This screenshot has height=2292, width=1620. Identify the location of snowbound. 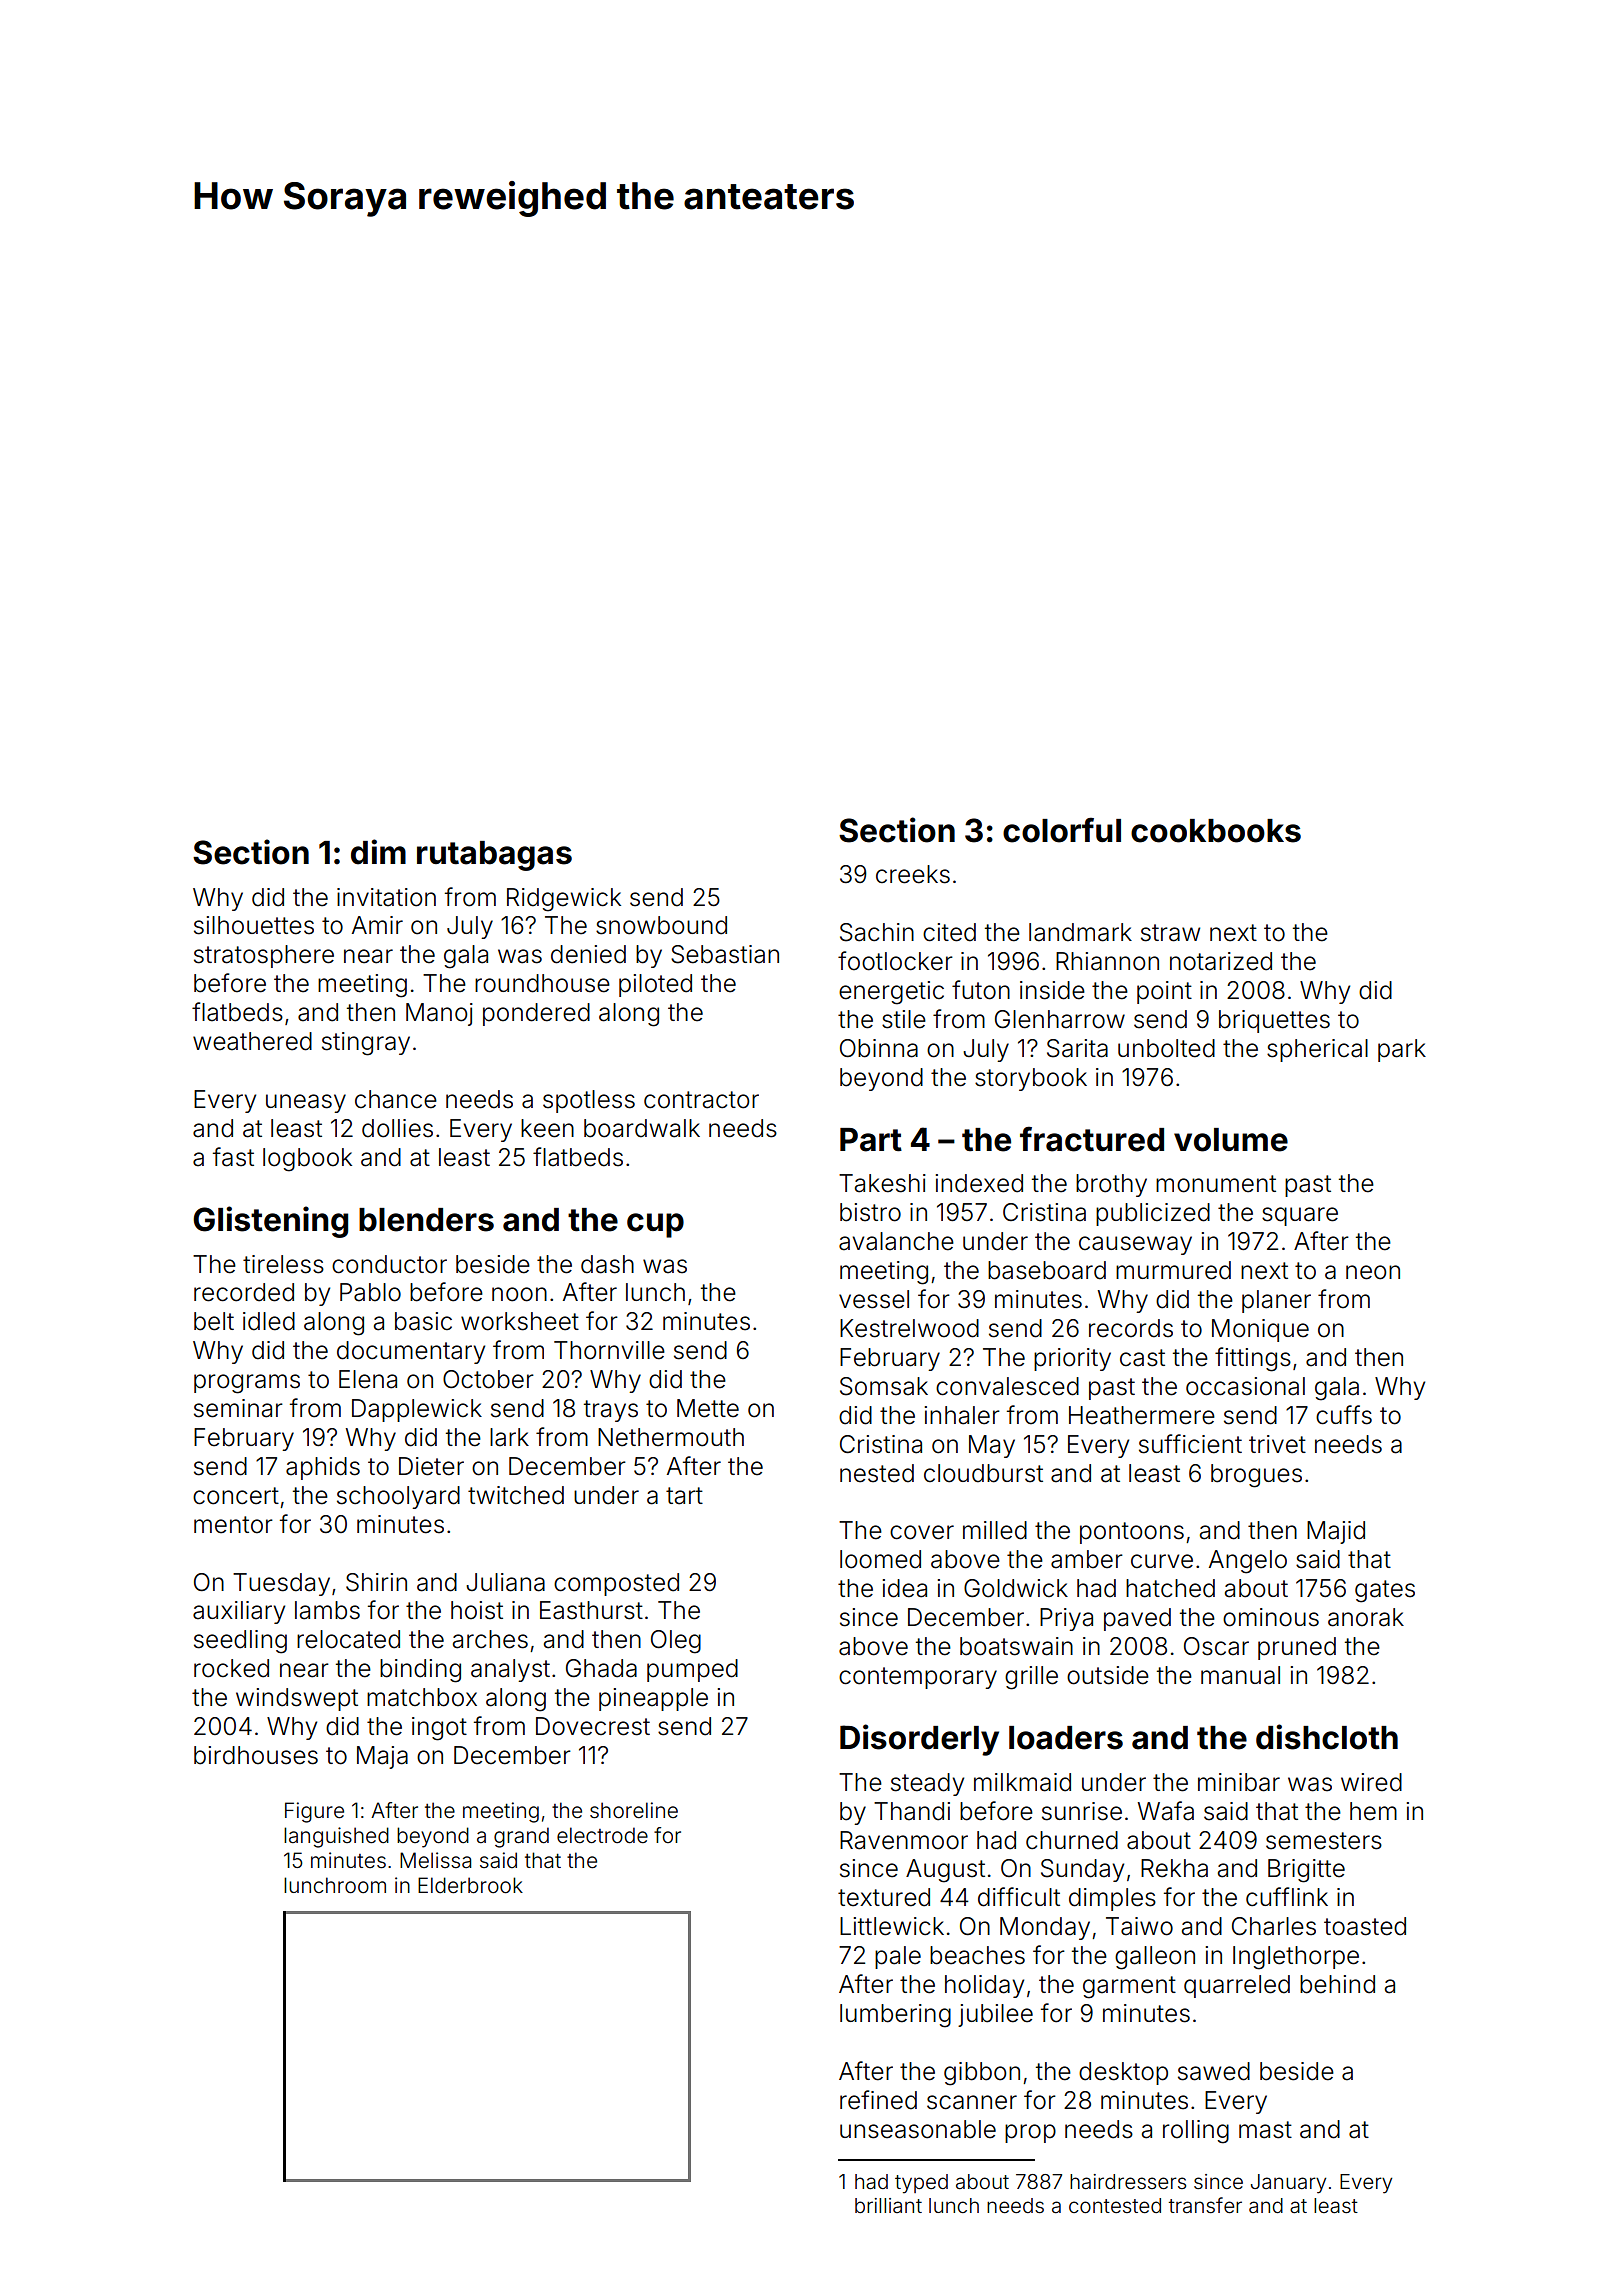
(661, 925).
